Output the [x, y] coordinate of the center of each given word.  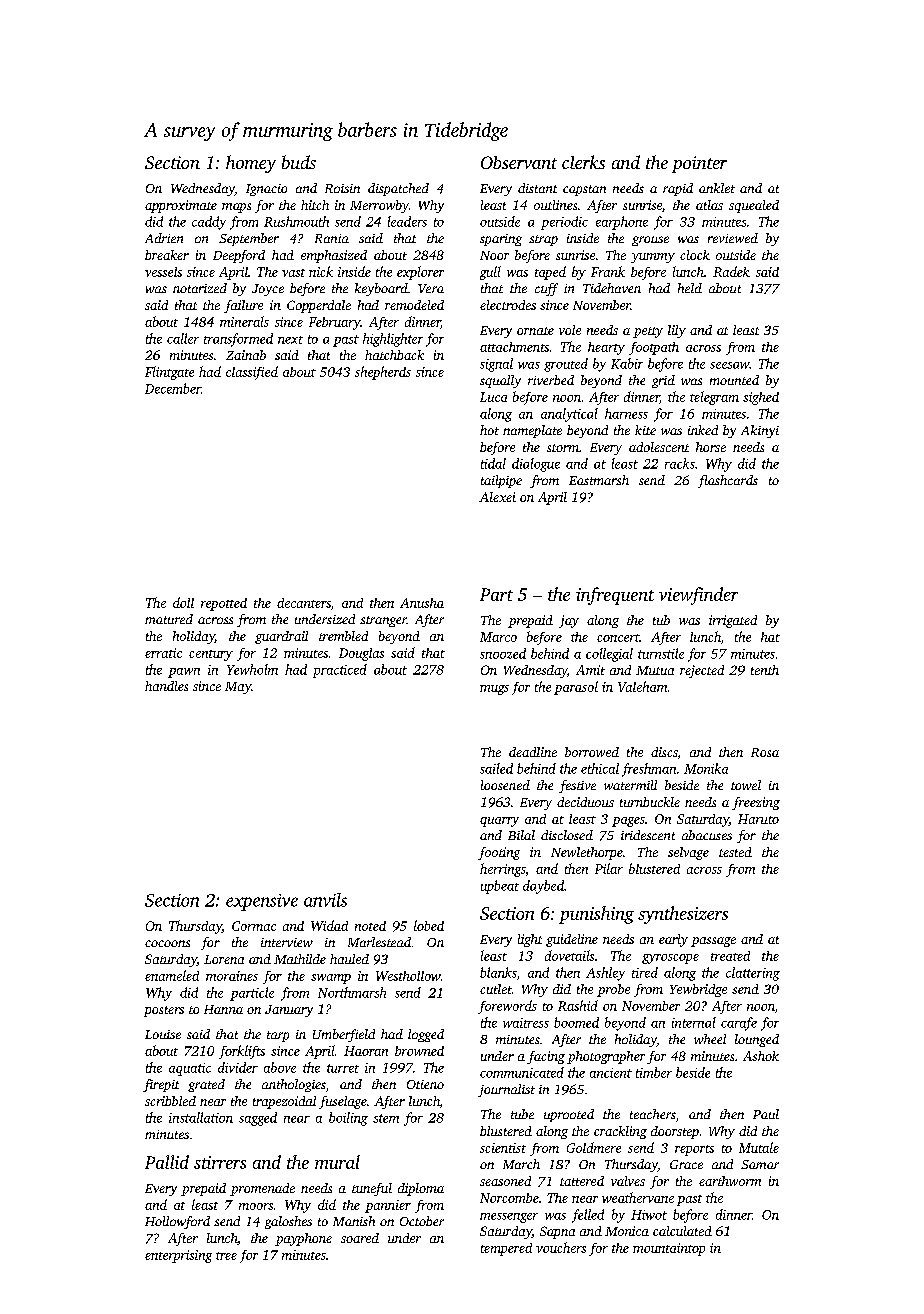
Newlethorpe [587, 853]
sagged [258, 1119]
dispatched [398, 189]
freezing [756, 803]
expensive [262, 902]
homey [251, 164]
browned [419, 1051]
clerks [583, 162]
